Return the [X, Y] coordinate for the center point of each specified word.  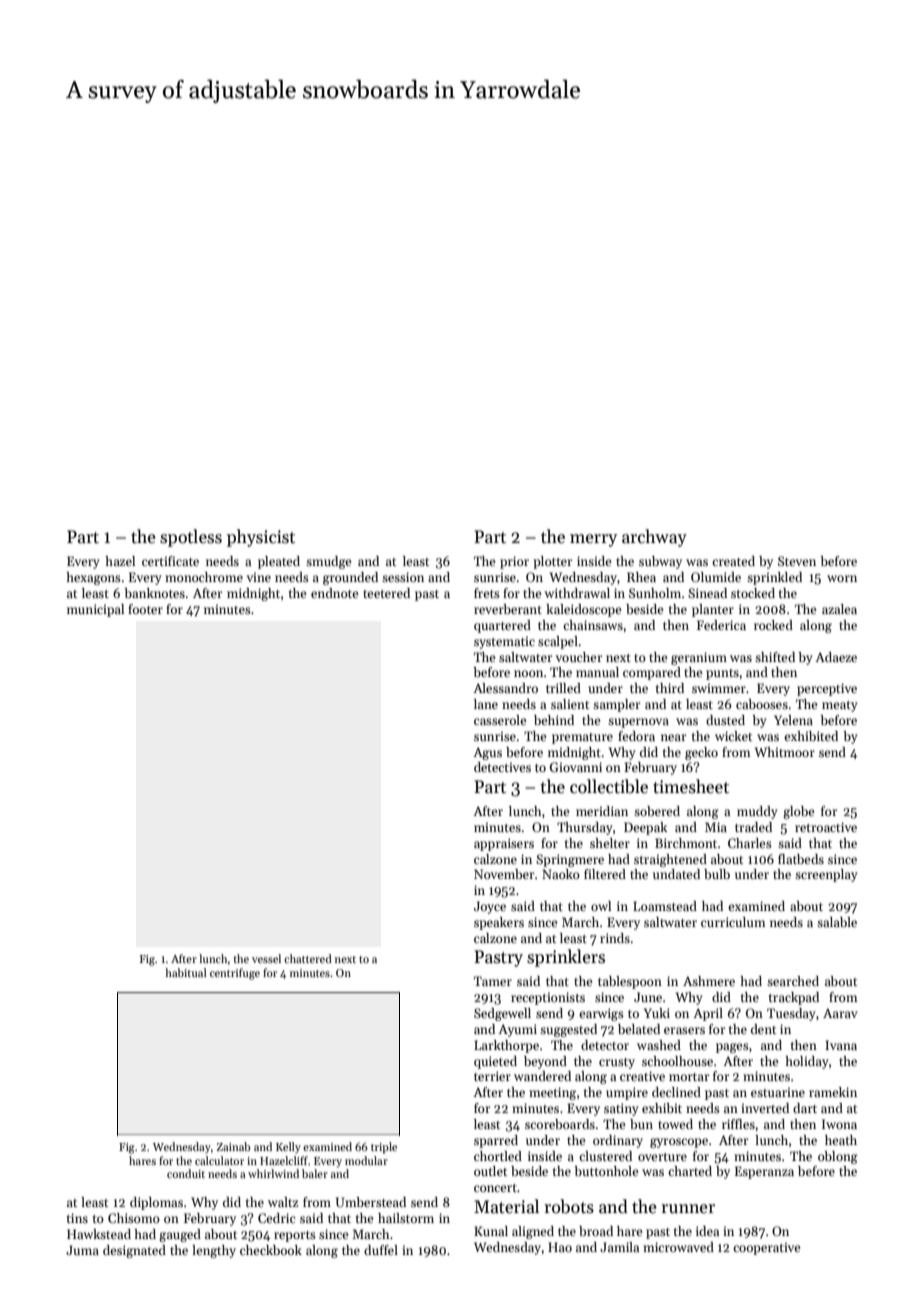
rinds [615, 938]
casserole [500, 720]
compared [652, 673]
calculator [219, 1160]
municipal [95, 610]
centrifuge [235, 974]
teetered [386, 593]
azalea [839, 609]
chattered [308, 958]
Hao [560, 1247]
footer [145, 609]
